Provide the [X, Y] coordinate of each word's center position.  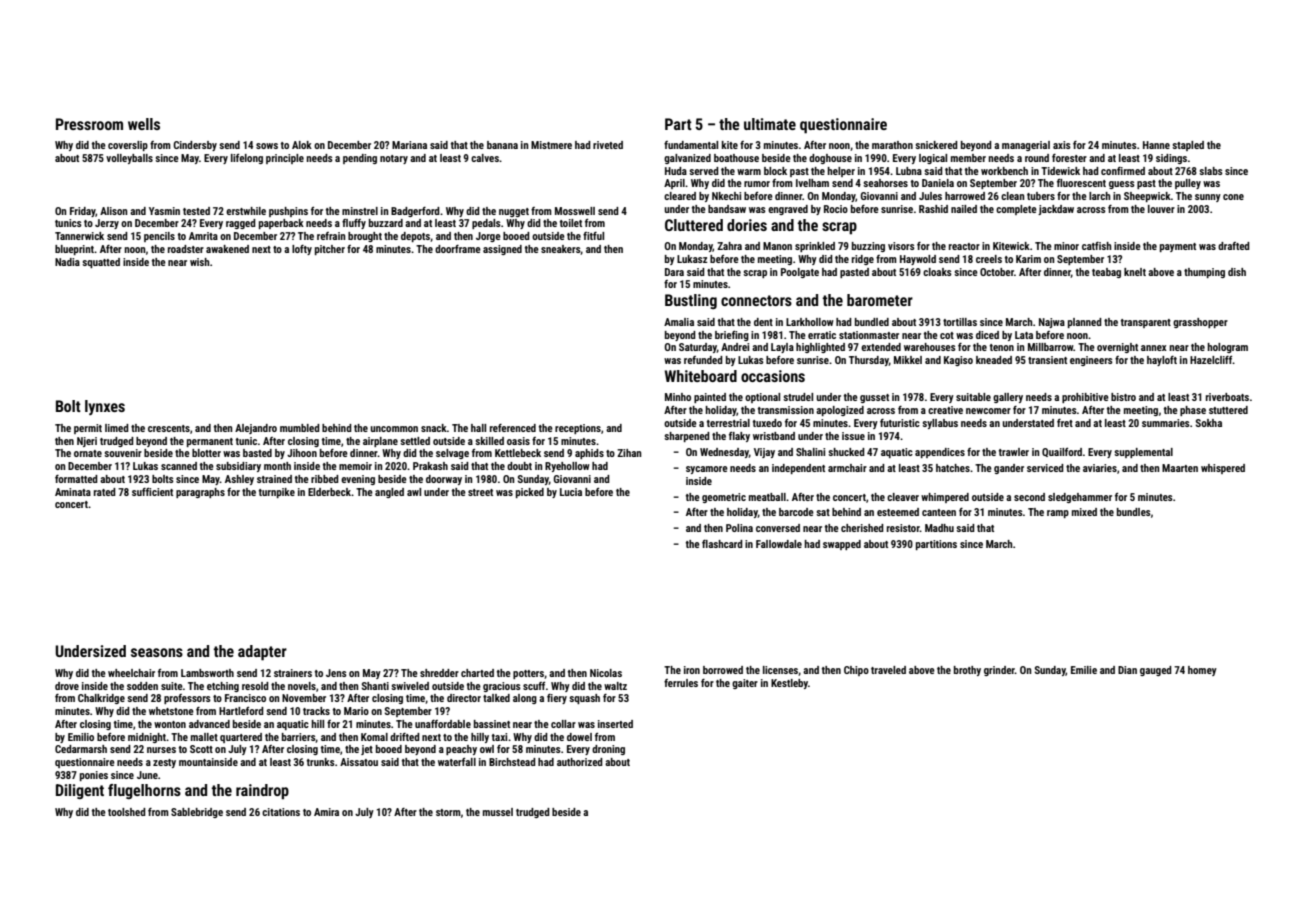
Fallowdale [779, 544]
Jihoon [302, 453]
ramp [1058, 514]
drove [67, 686]
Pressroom [89, 124]
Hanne [1156, 145]
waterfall [457, 761]
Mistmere [551, 145]
